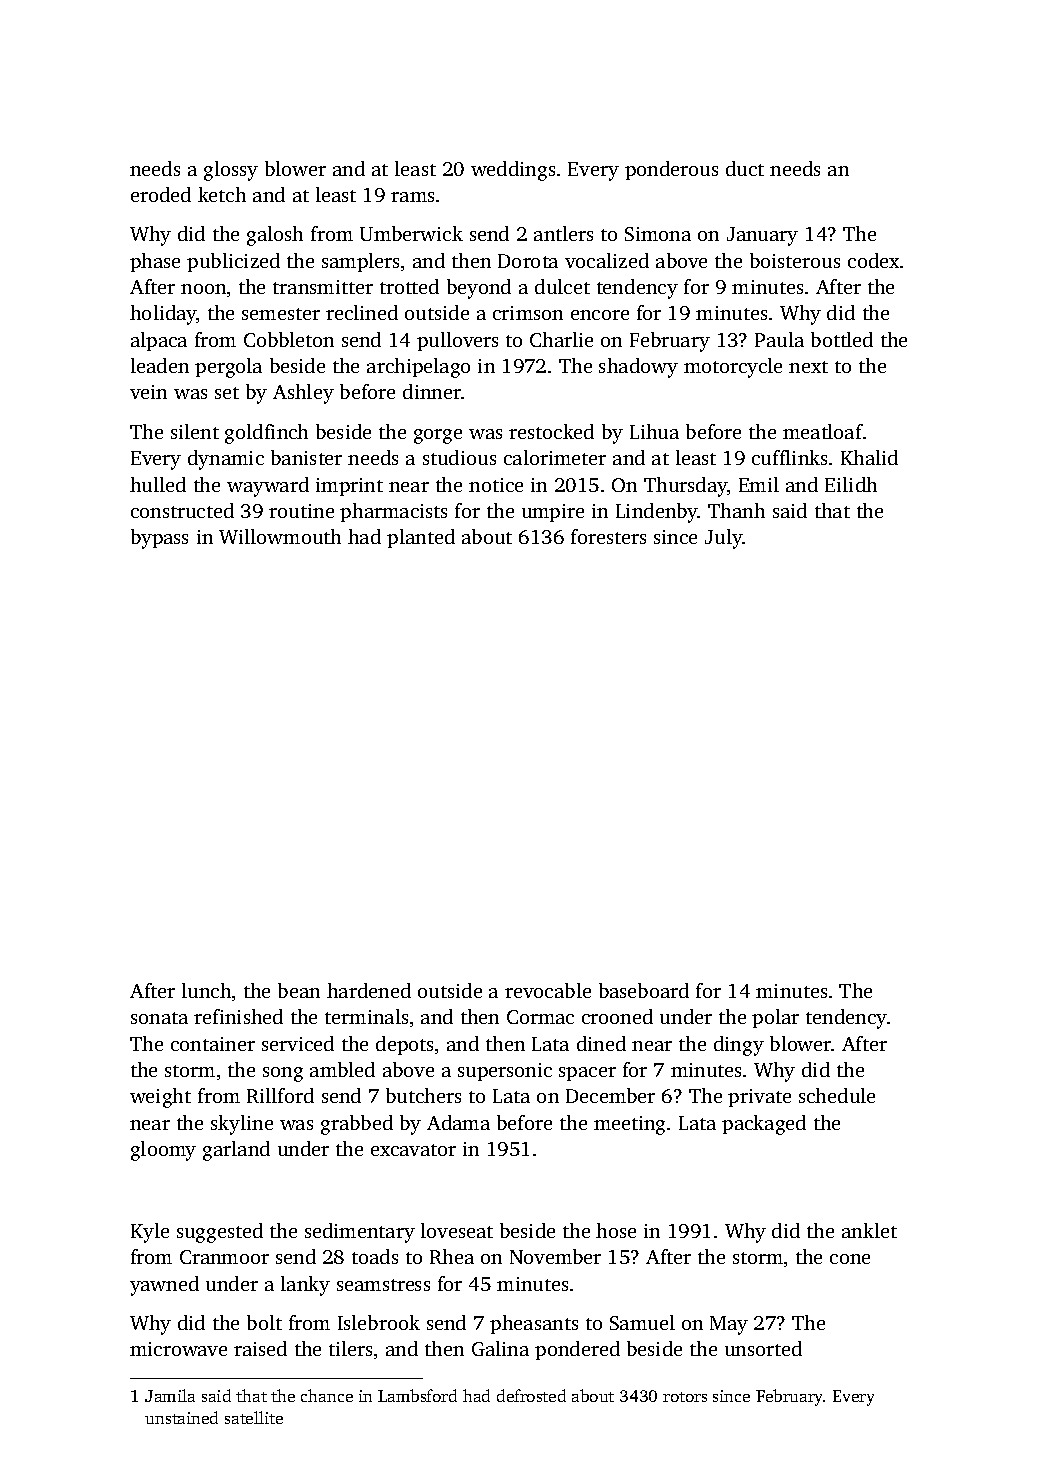 Image resolution: width=1044 pixels, height=1483 pixels. I want to click on weddings, so click(513, 171).
